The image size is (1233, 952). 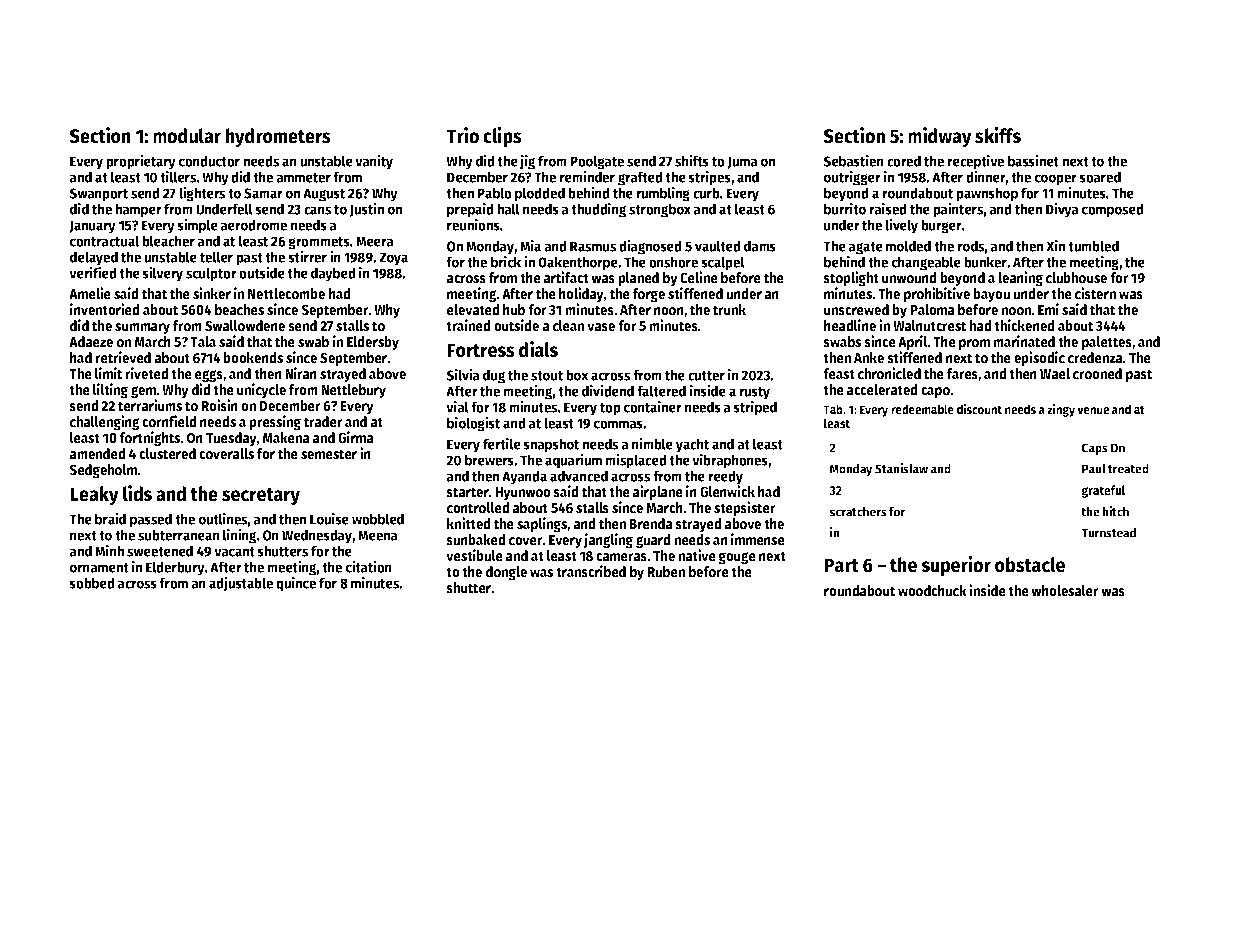 I want to click on dials, so click(x=538, y=349).
